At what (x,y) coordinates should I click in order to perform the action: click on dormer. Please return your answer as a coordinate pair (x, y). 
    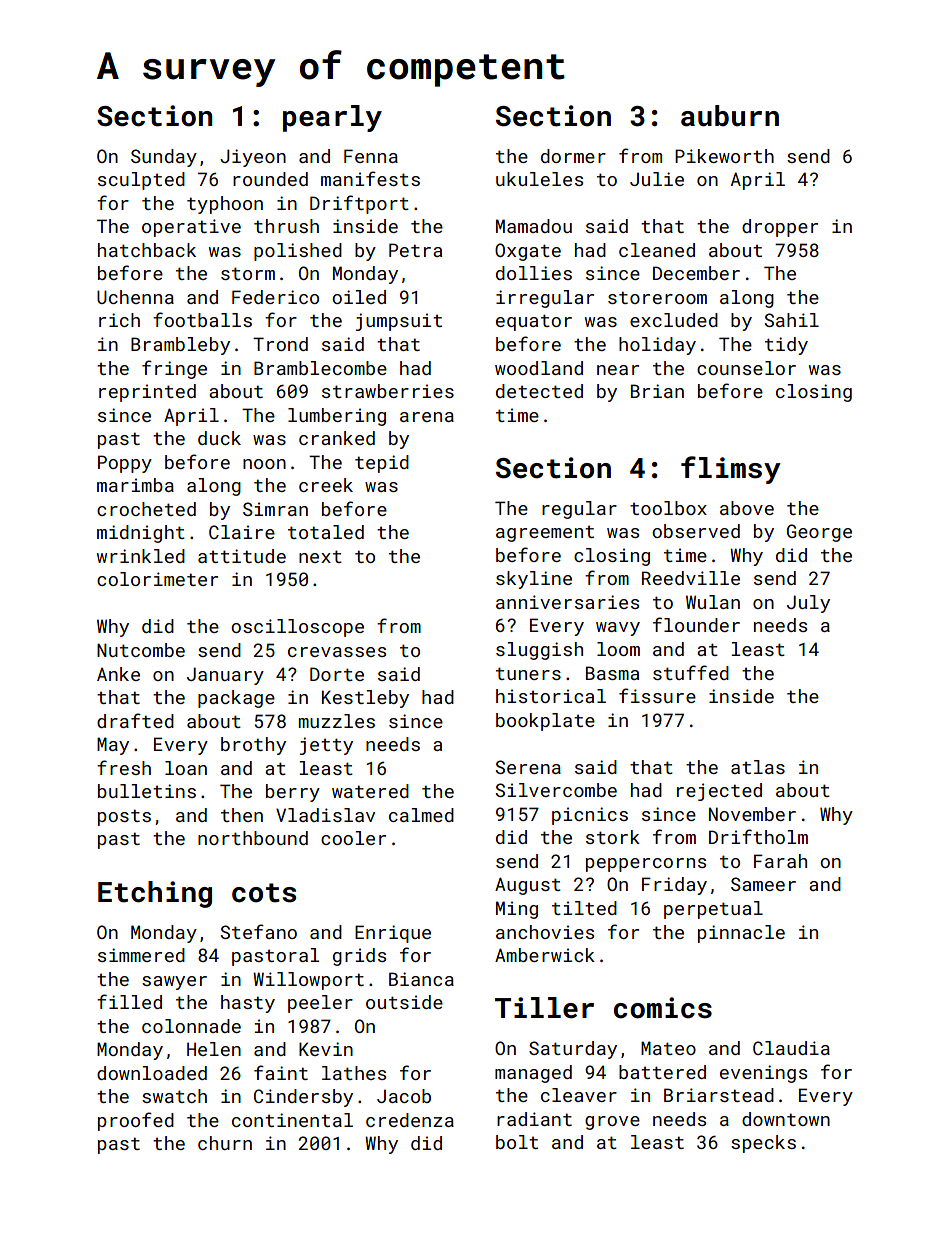
    Looking at the image, I should click on (573, 156).
